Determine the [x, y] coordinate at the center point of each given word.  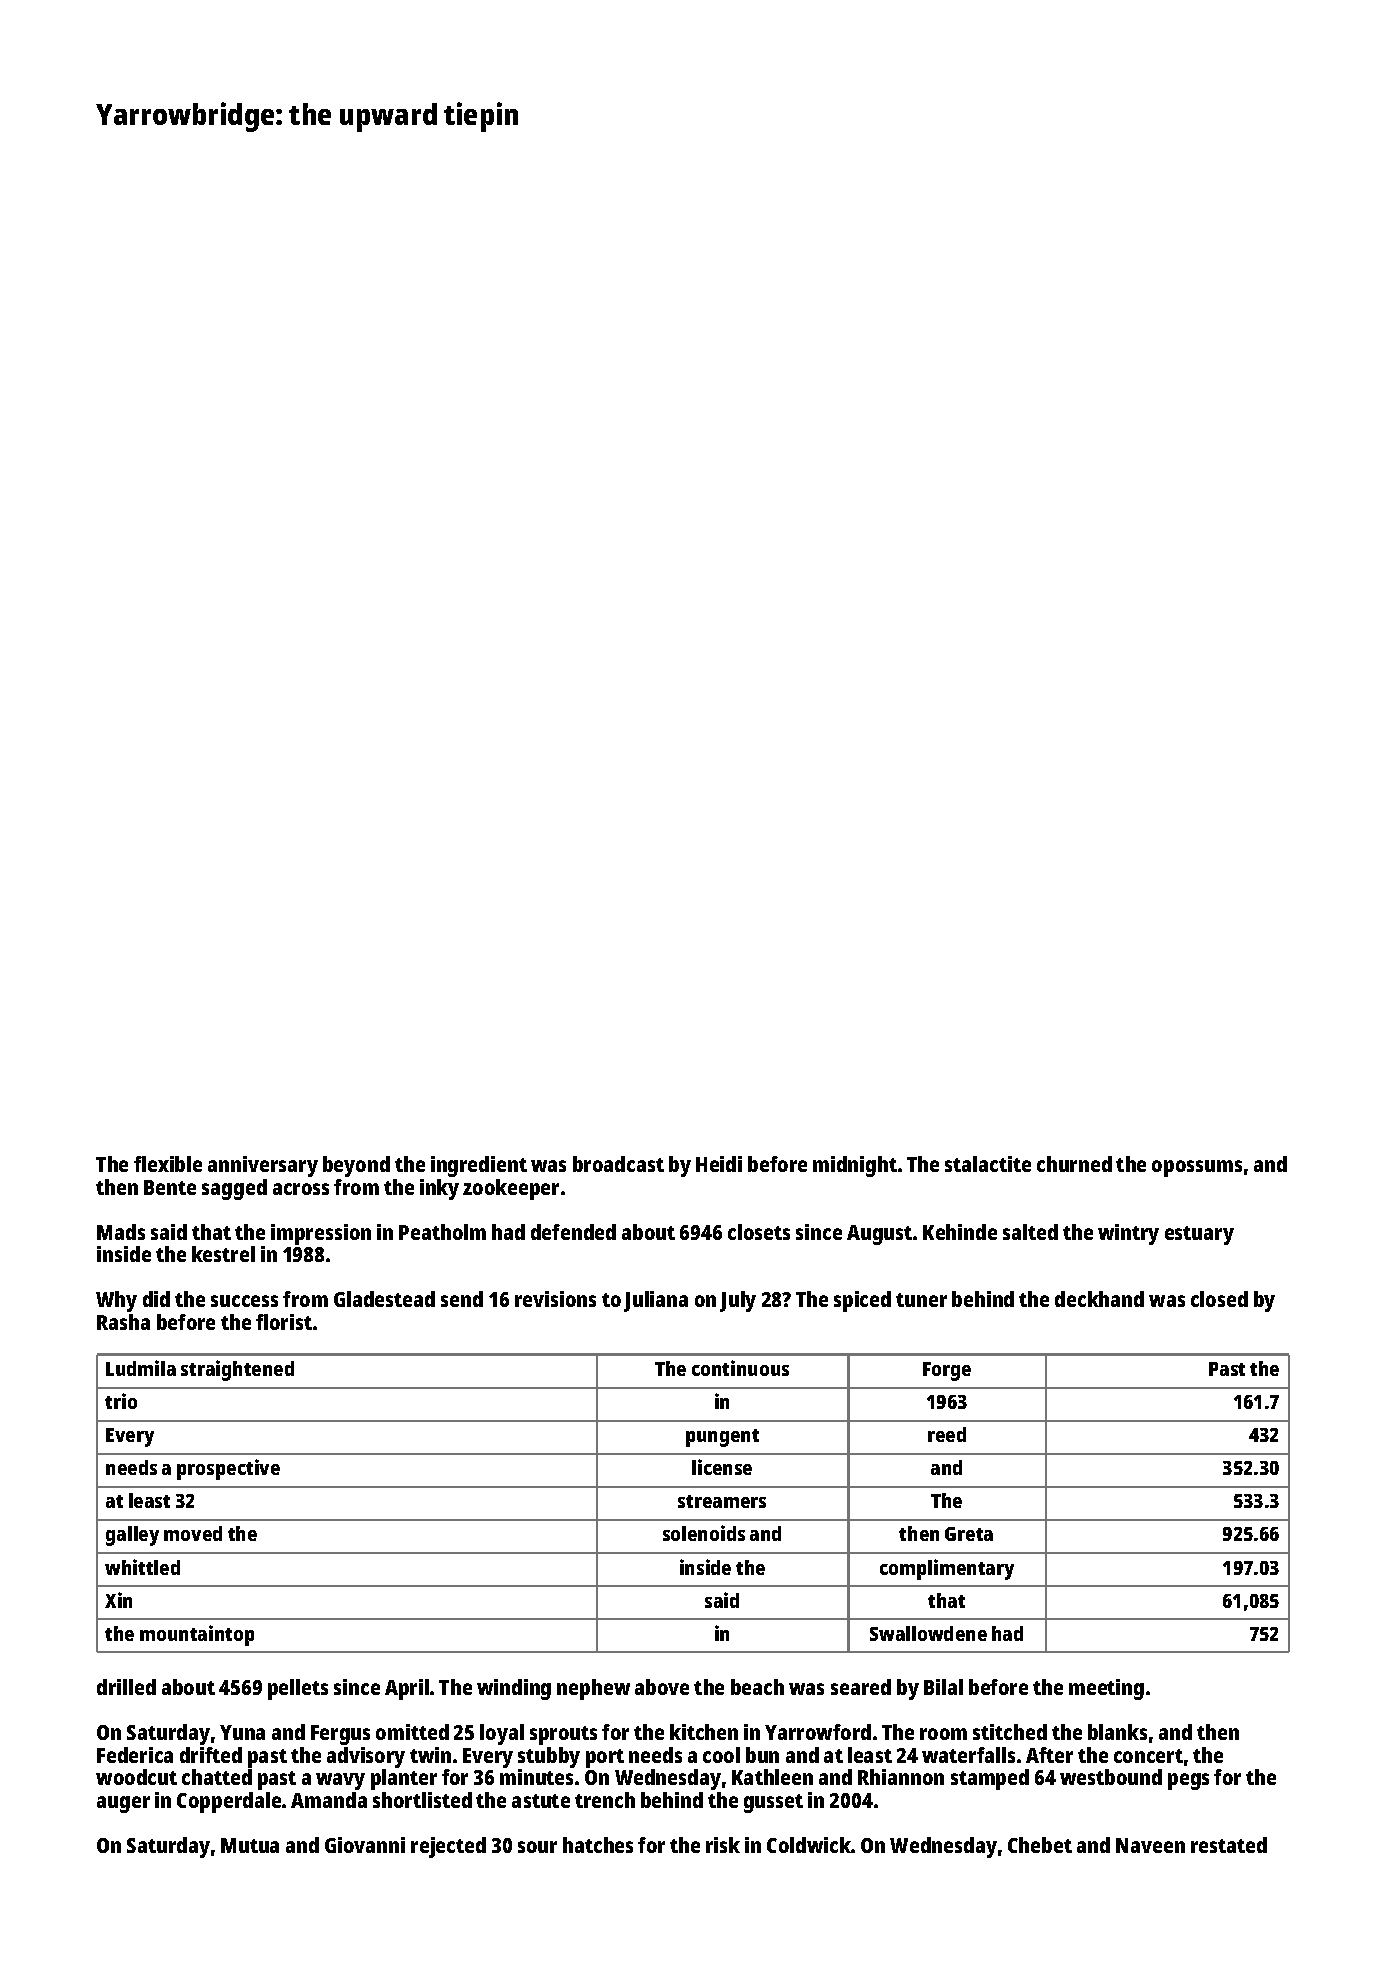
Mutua [250, 1845]
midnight [855, 1166]
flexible [168, 1164]
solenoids [704, 1533]
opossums [1197, 1168]
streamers [722, 1501]
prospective [228, 1469]
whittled [142, 1567]
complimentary [947, 1569]
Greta [969, 1534]
